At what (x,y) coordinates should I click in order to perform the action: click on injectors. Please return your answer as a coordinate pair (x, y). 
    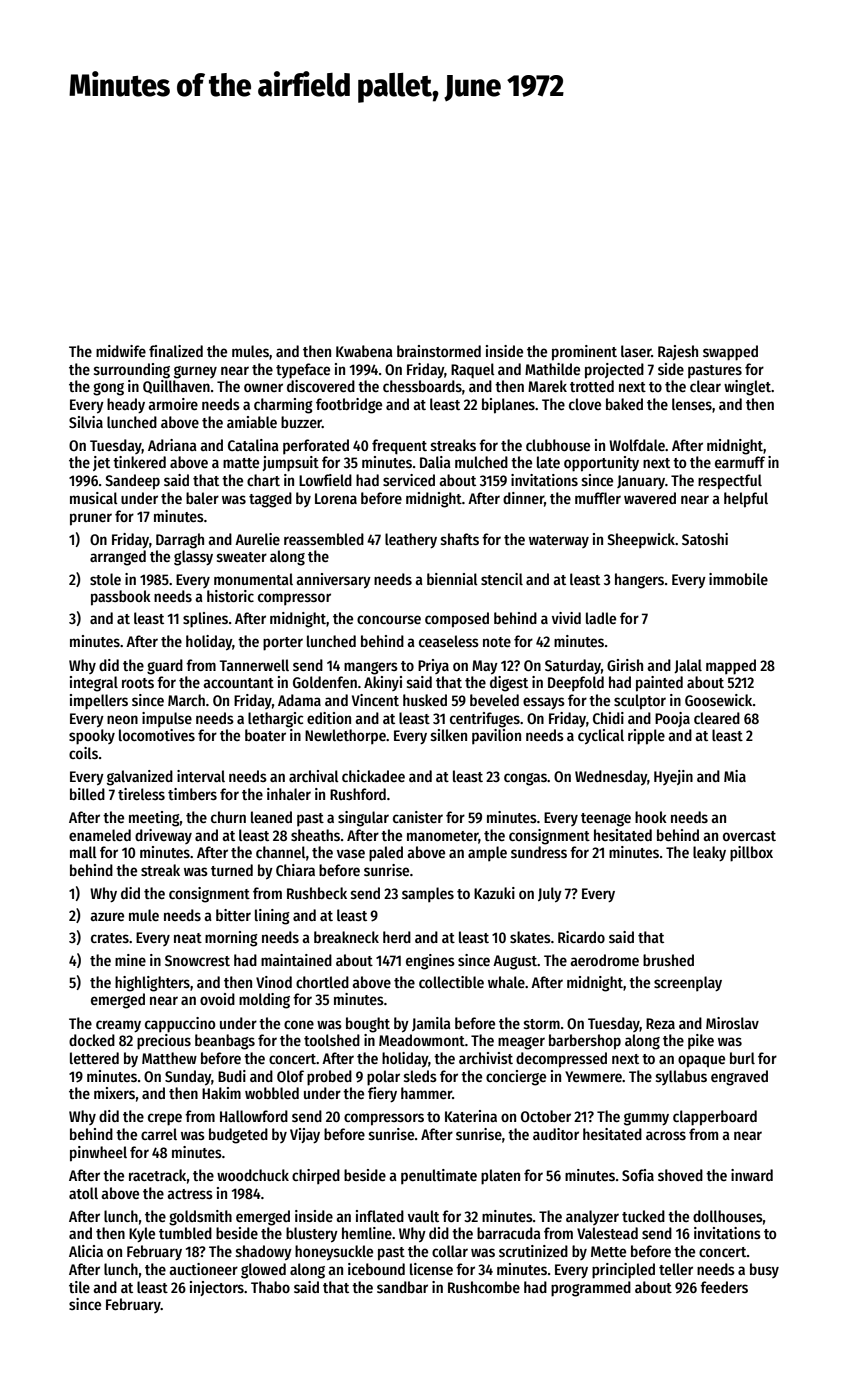
    Looking at the image, I should click on (217, 1288).
